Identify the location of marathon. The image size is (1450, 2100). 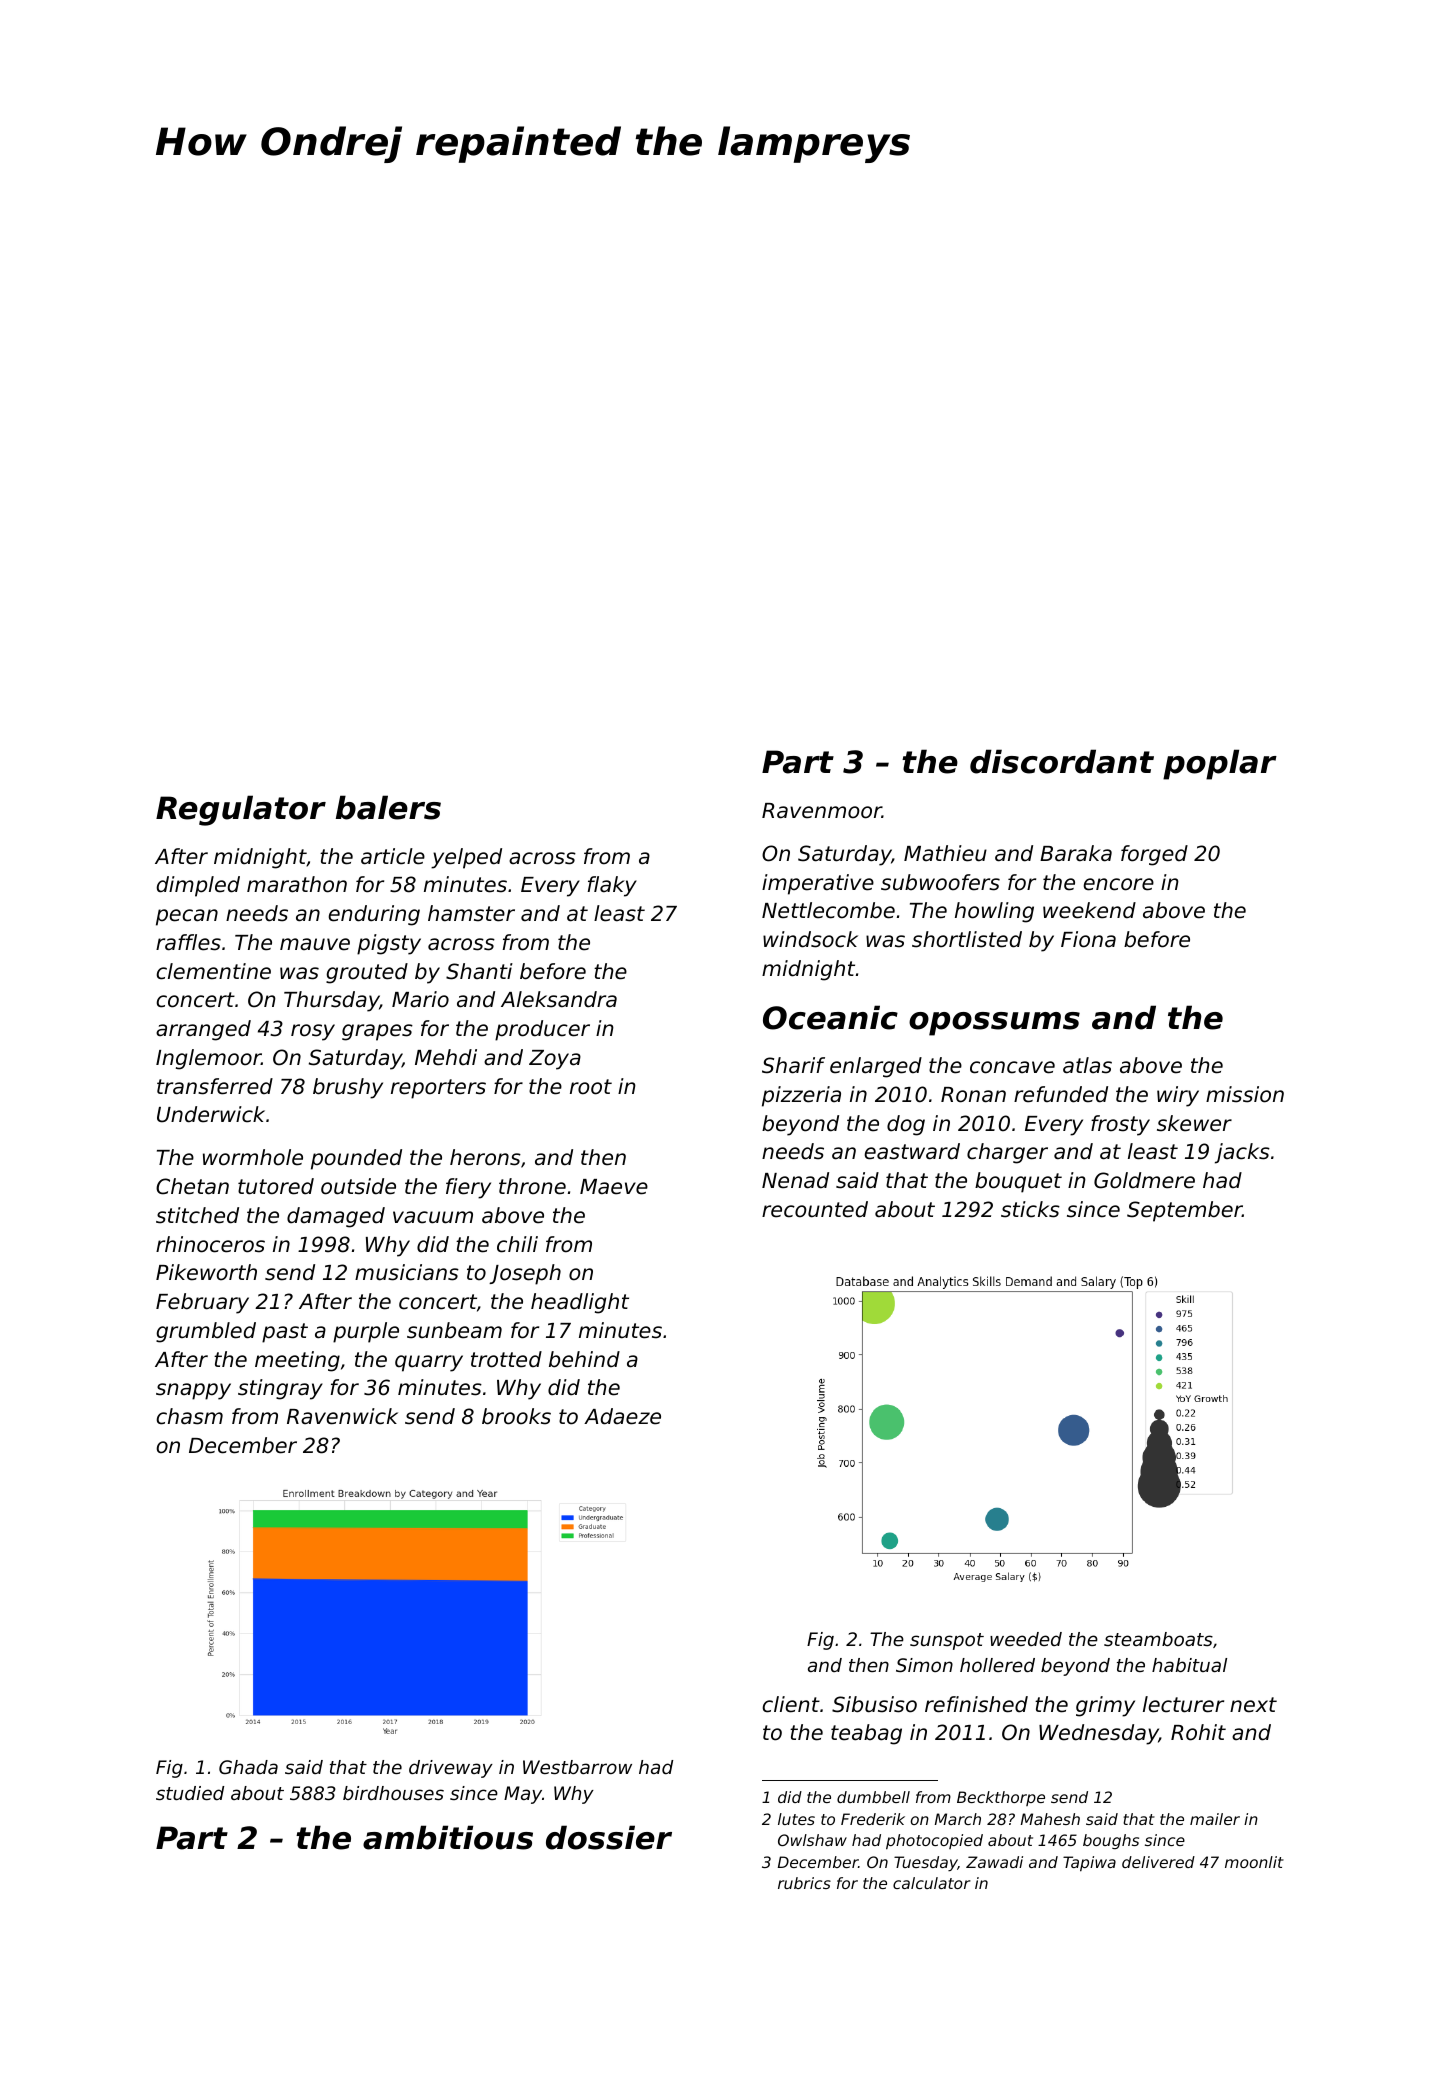
(297, 884).
